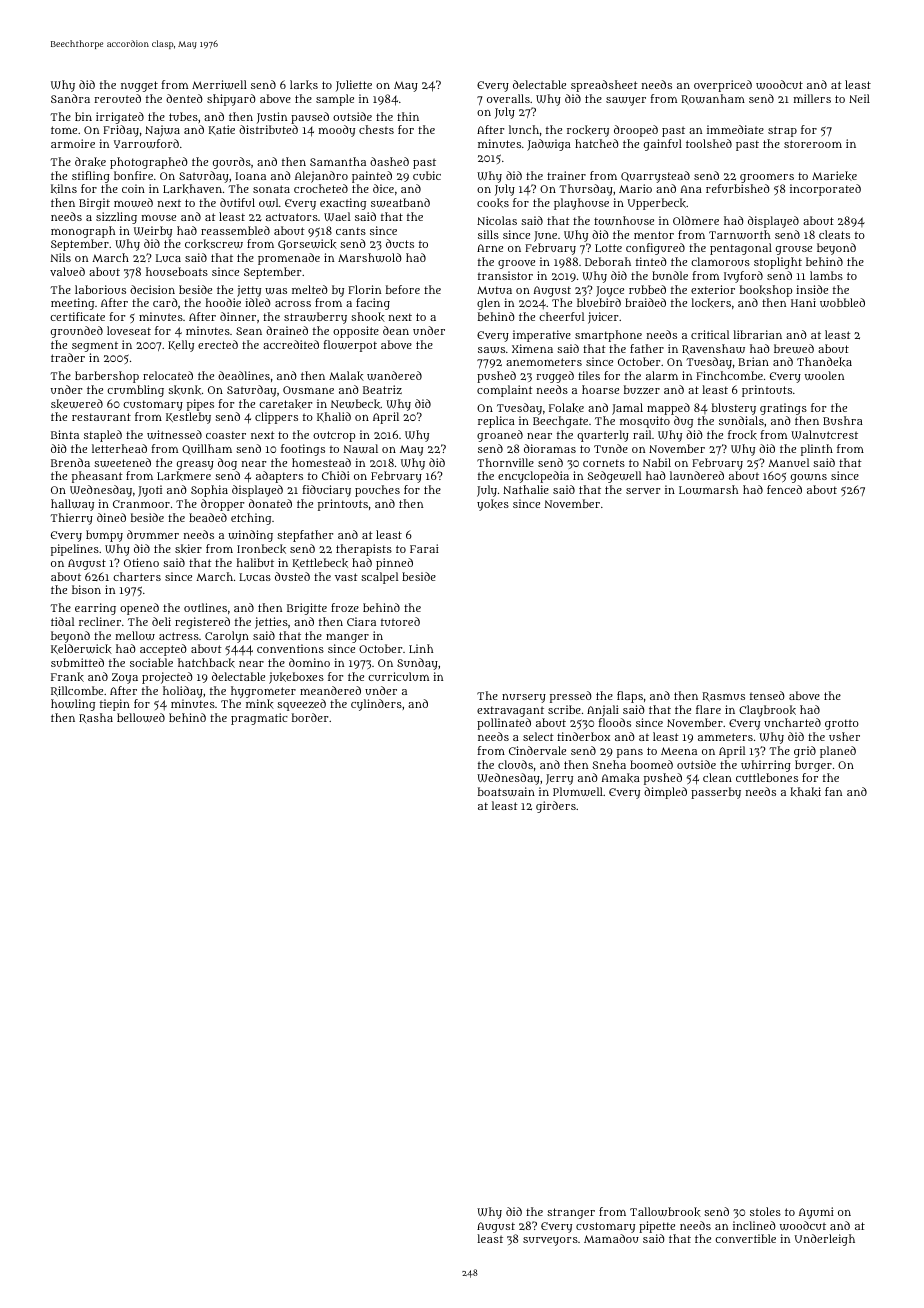 Image resolution: width=924 pixels, height=1308 pixels. What do you see at coordinates (137, 576) in the screenshot?
I see `charters` at bounding box center [137, 576].
